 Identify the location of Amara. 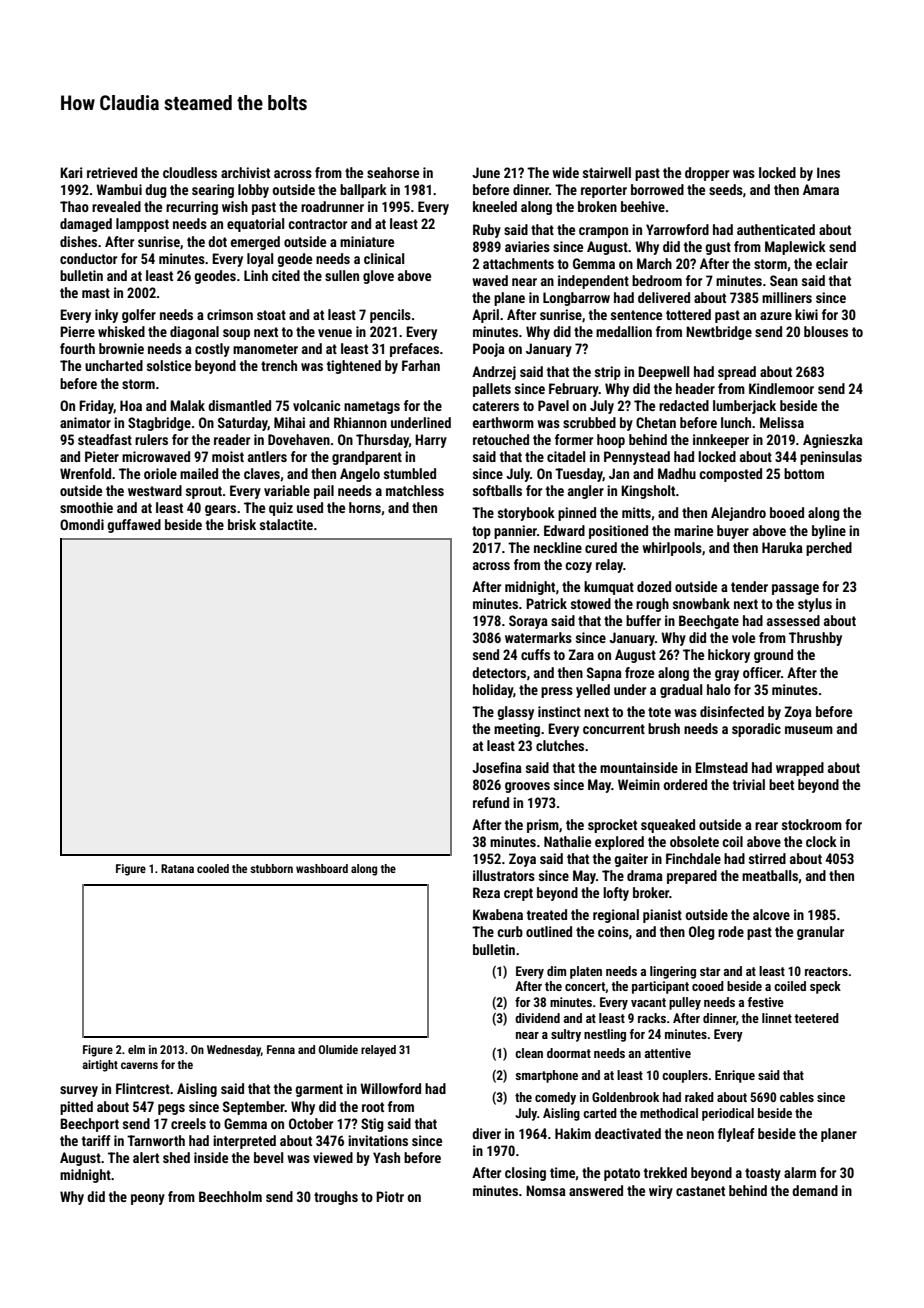
(821, 189).
